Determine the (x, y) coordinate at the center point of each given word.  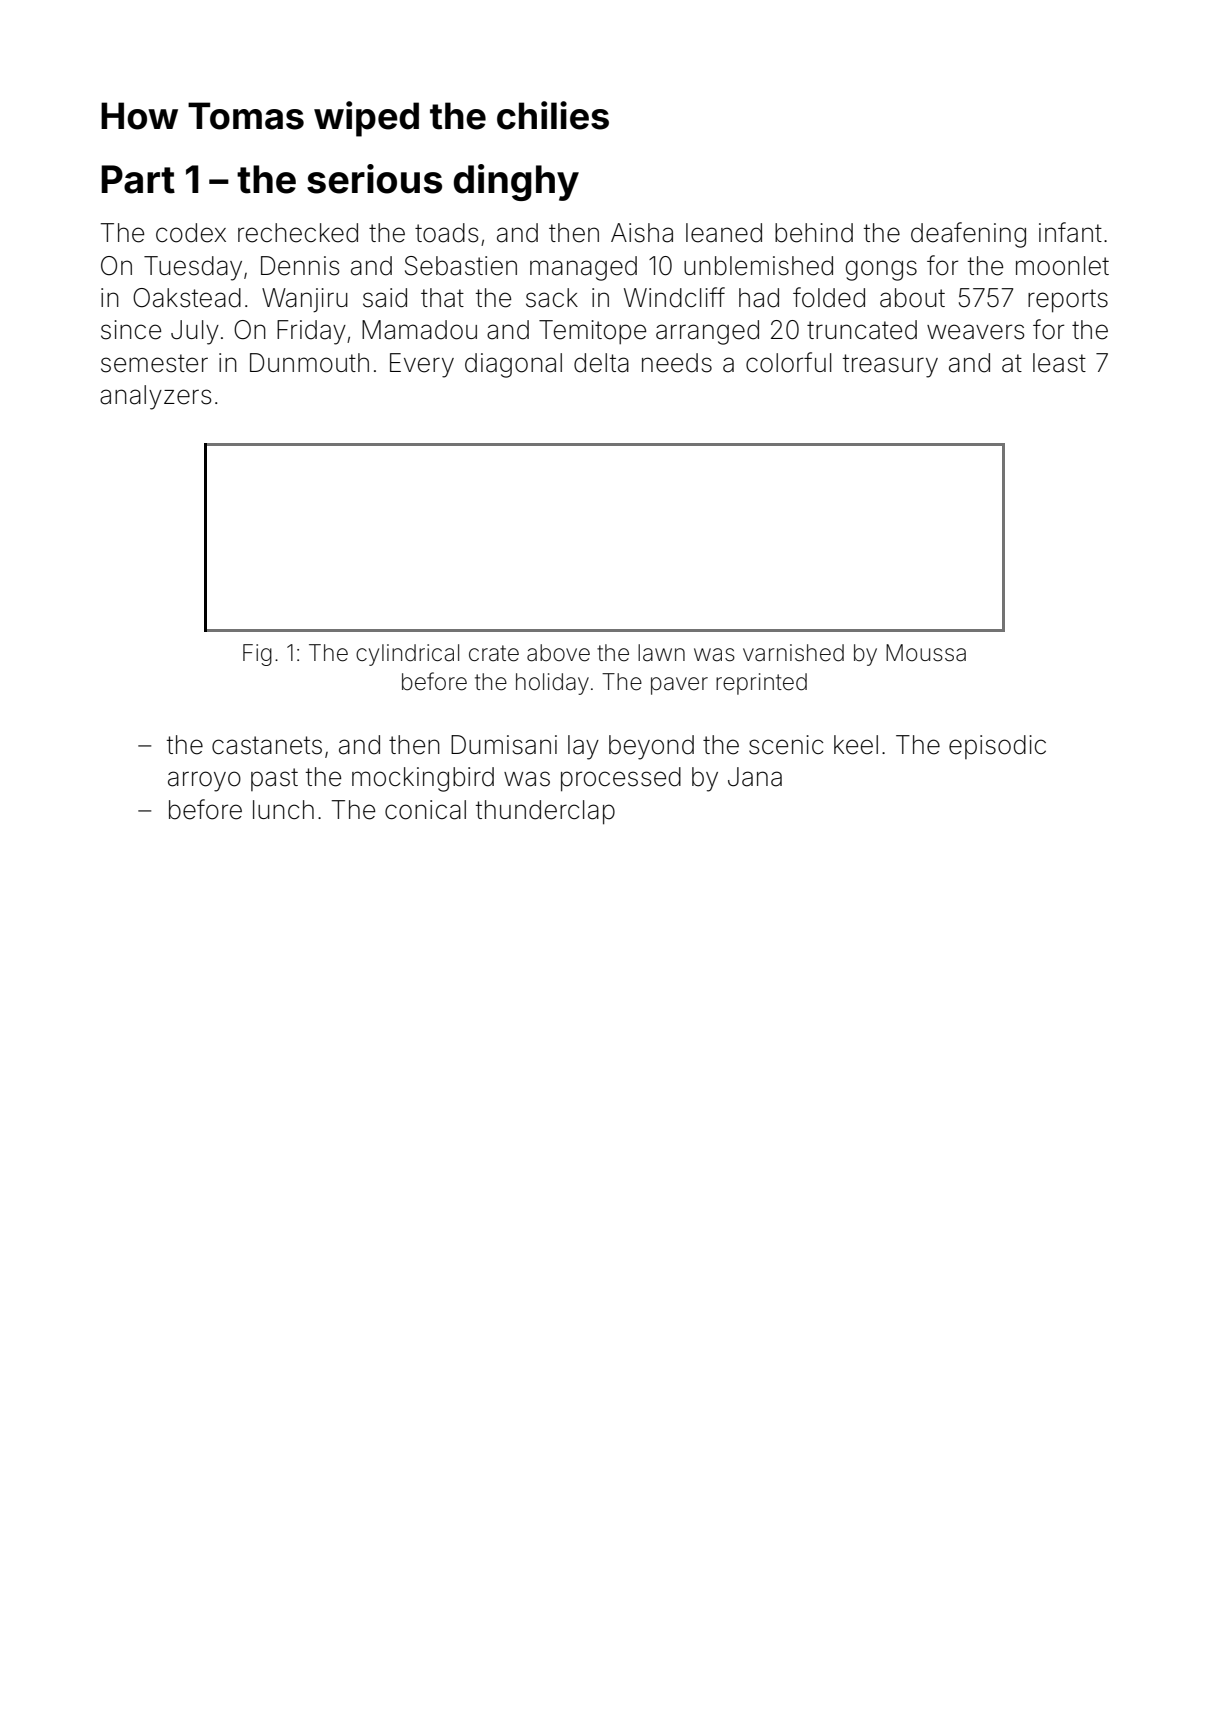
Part (138, 179)
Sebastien (461, 266)
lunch (283, 809)
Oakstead (187, 298)
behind (814, 233)
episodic (997, 747)
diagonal (513, 365)
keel (856, 745)
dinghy (516, 182)
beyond (651, 747)
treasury (890, 366)
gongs (881, 270)
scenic (786, 745)
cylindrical (407, 655)
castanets (267, 745)
